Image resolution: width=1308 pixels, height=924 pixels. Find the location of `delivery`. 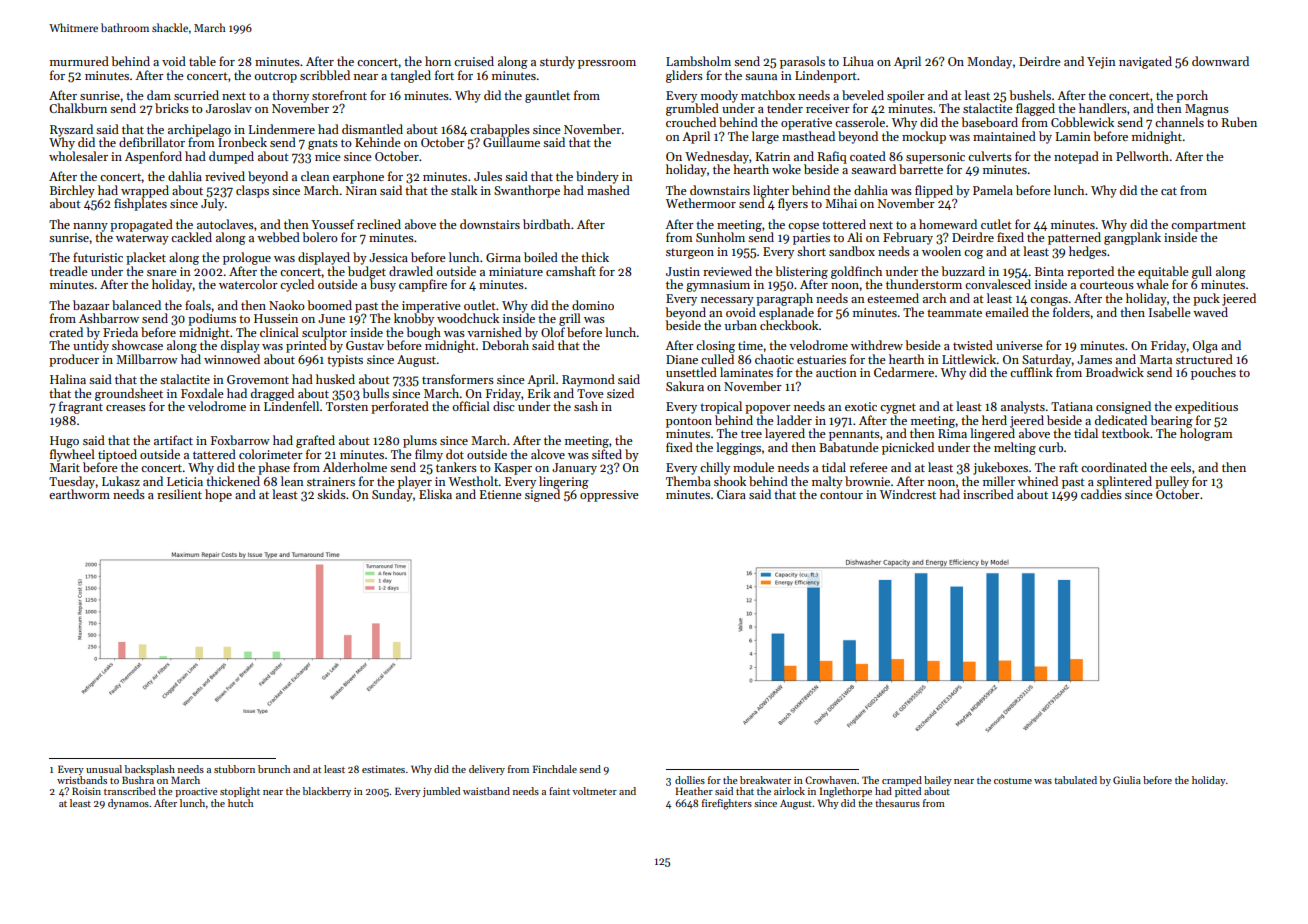

delivery is located at coordinates (487, 770).
